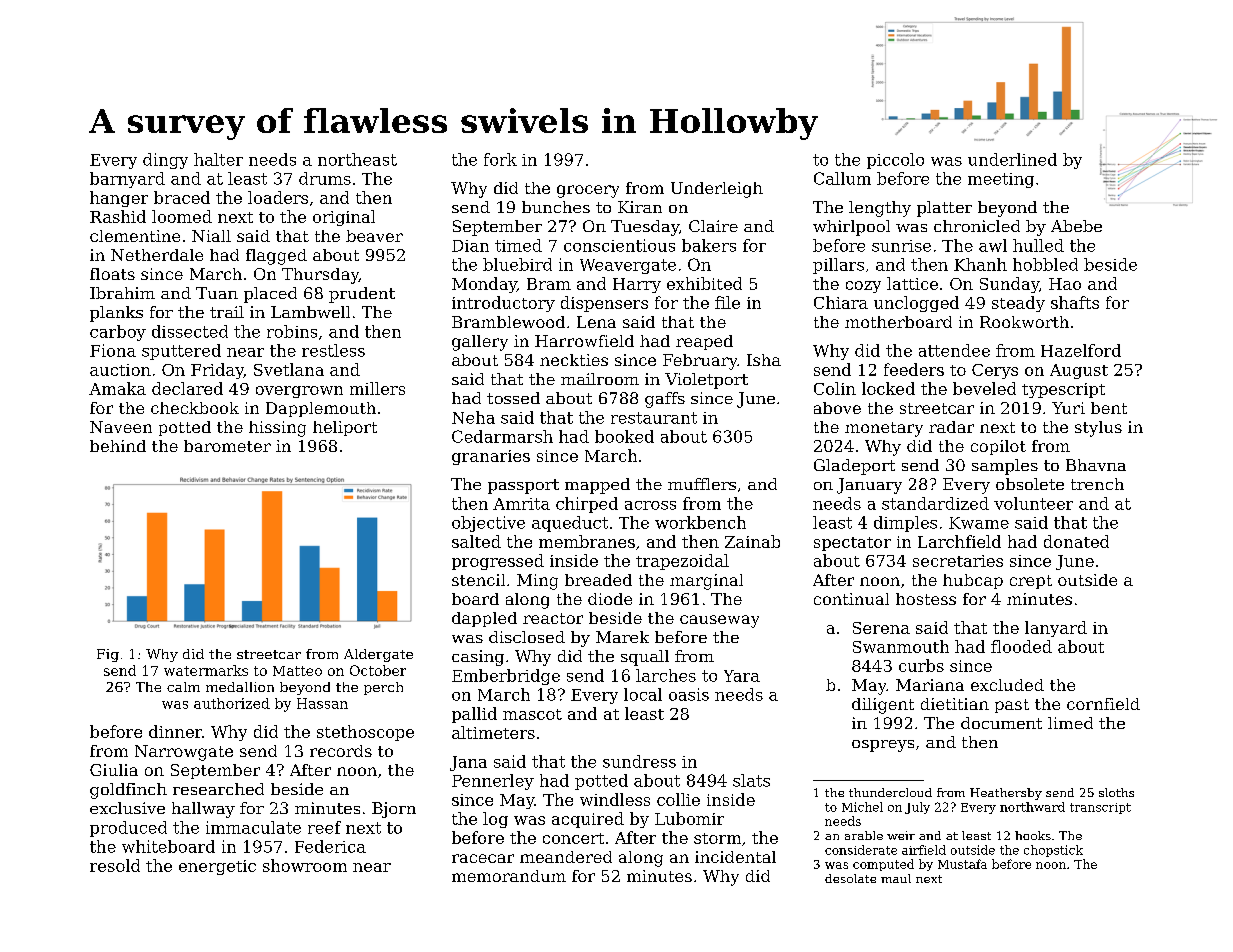 The image size is (1233, 952). What do you see at coordinates (719, 621) in the screenshot?
I see `causeway` at bounding box center [719, 621].
